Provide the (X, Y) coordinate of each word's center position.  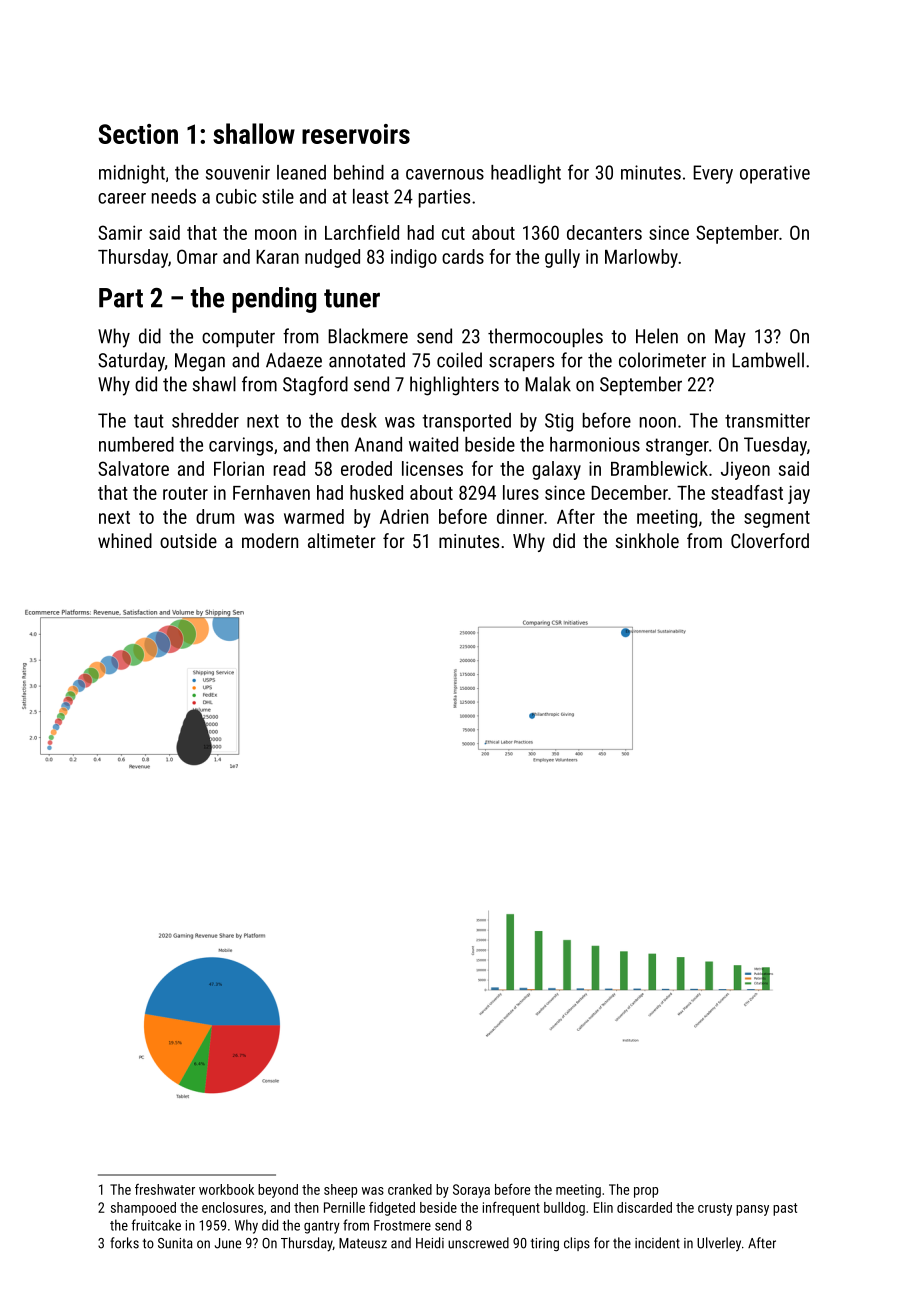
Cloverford (770, 540)
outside (188, 540)
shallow (254, 133)
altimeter (342, 540)
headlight (526, 174)
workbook (226, 1189)
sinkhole (647, 540)
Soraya (471, 1191)
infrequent (511, 1209)
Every (713, 174)
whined (125, 540)
